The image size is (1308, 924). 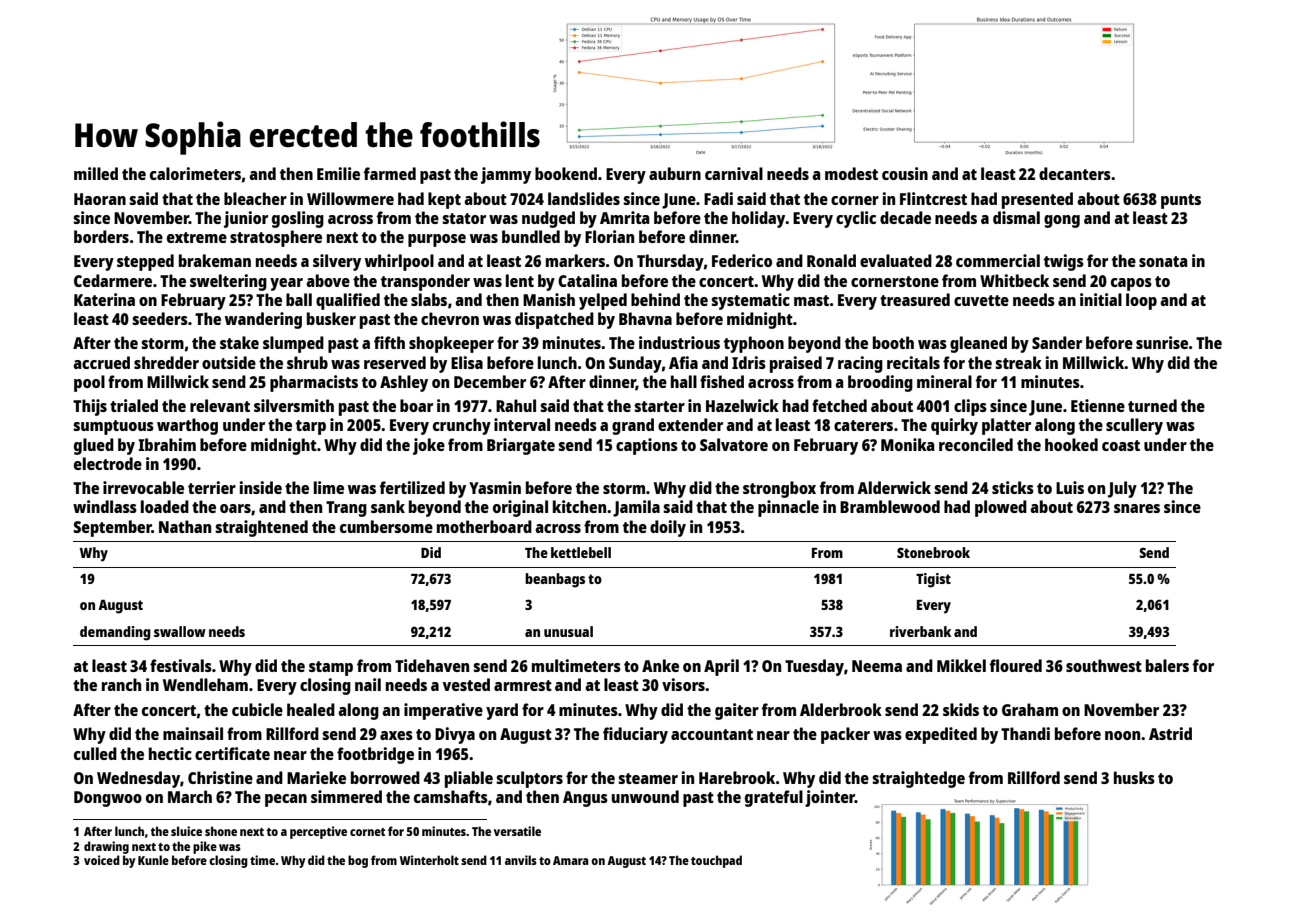 What do you see at coordinates (1134, 777) in the screenshot?
I see `husks` at bounding box center [1134, 777].
